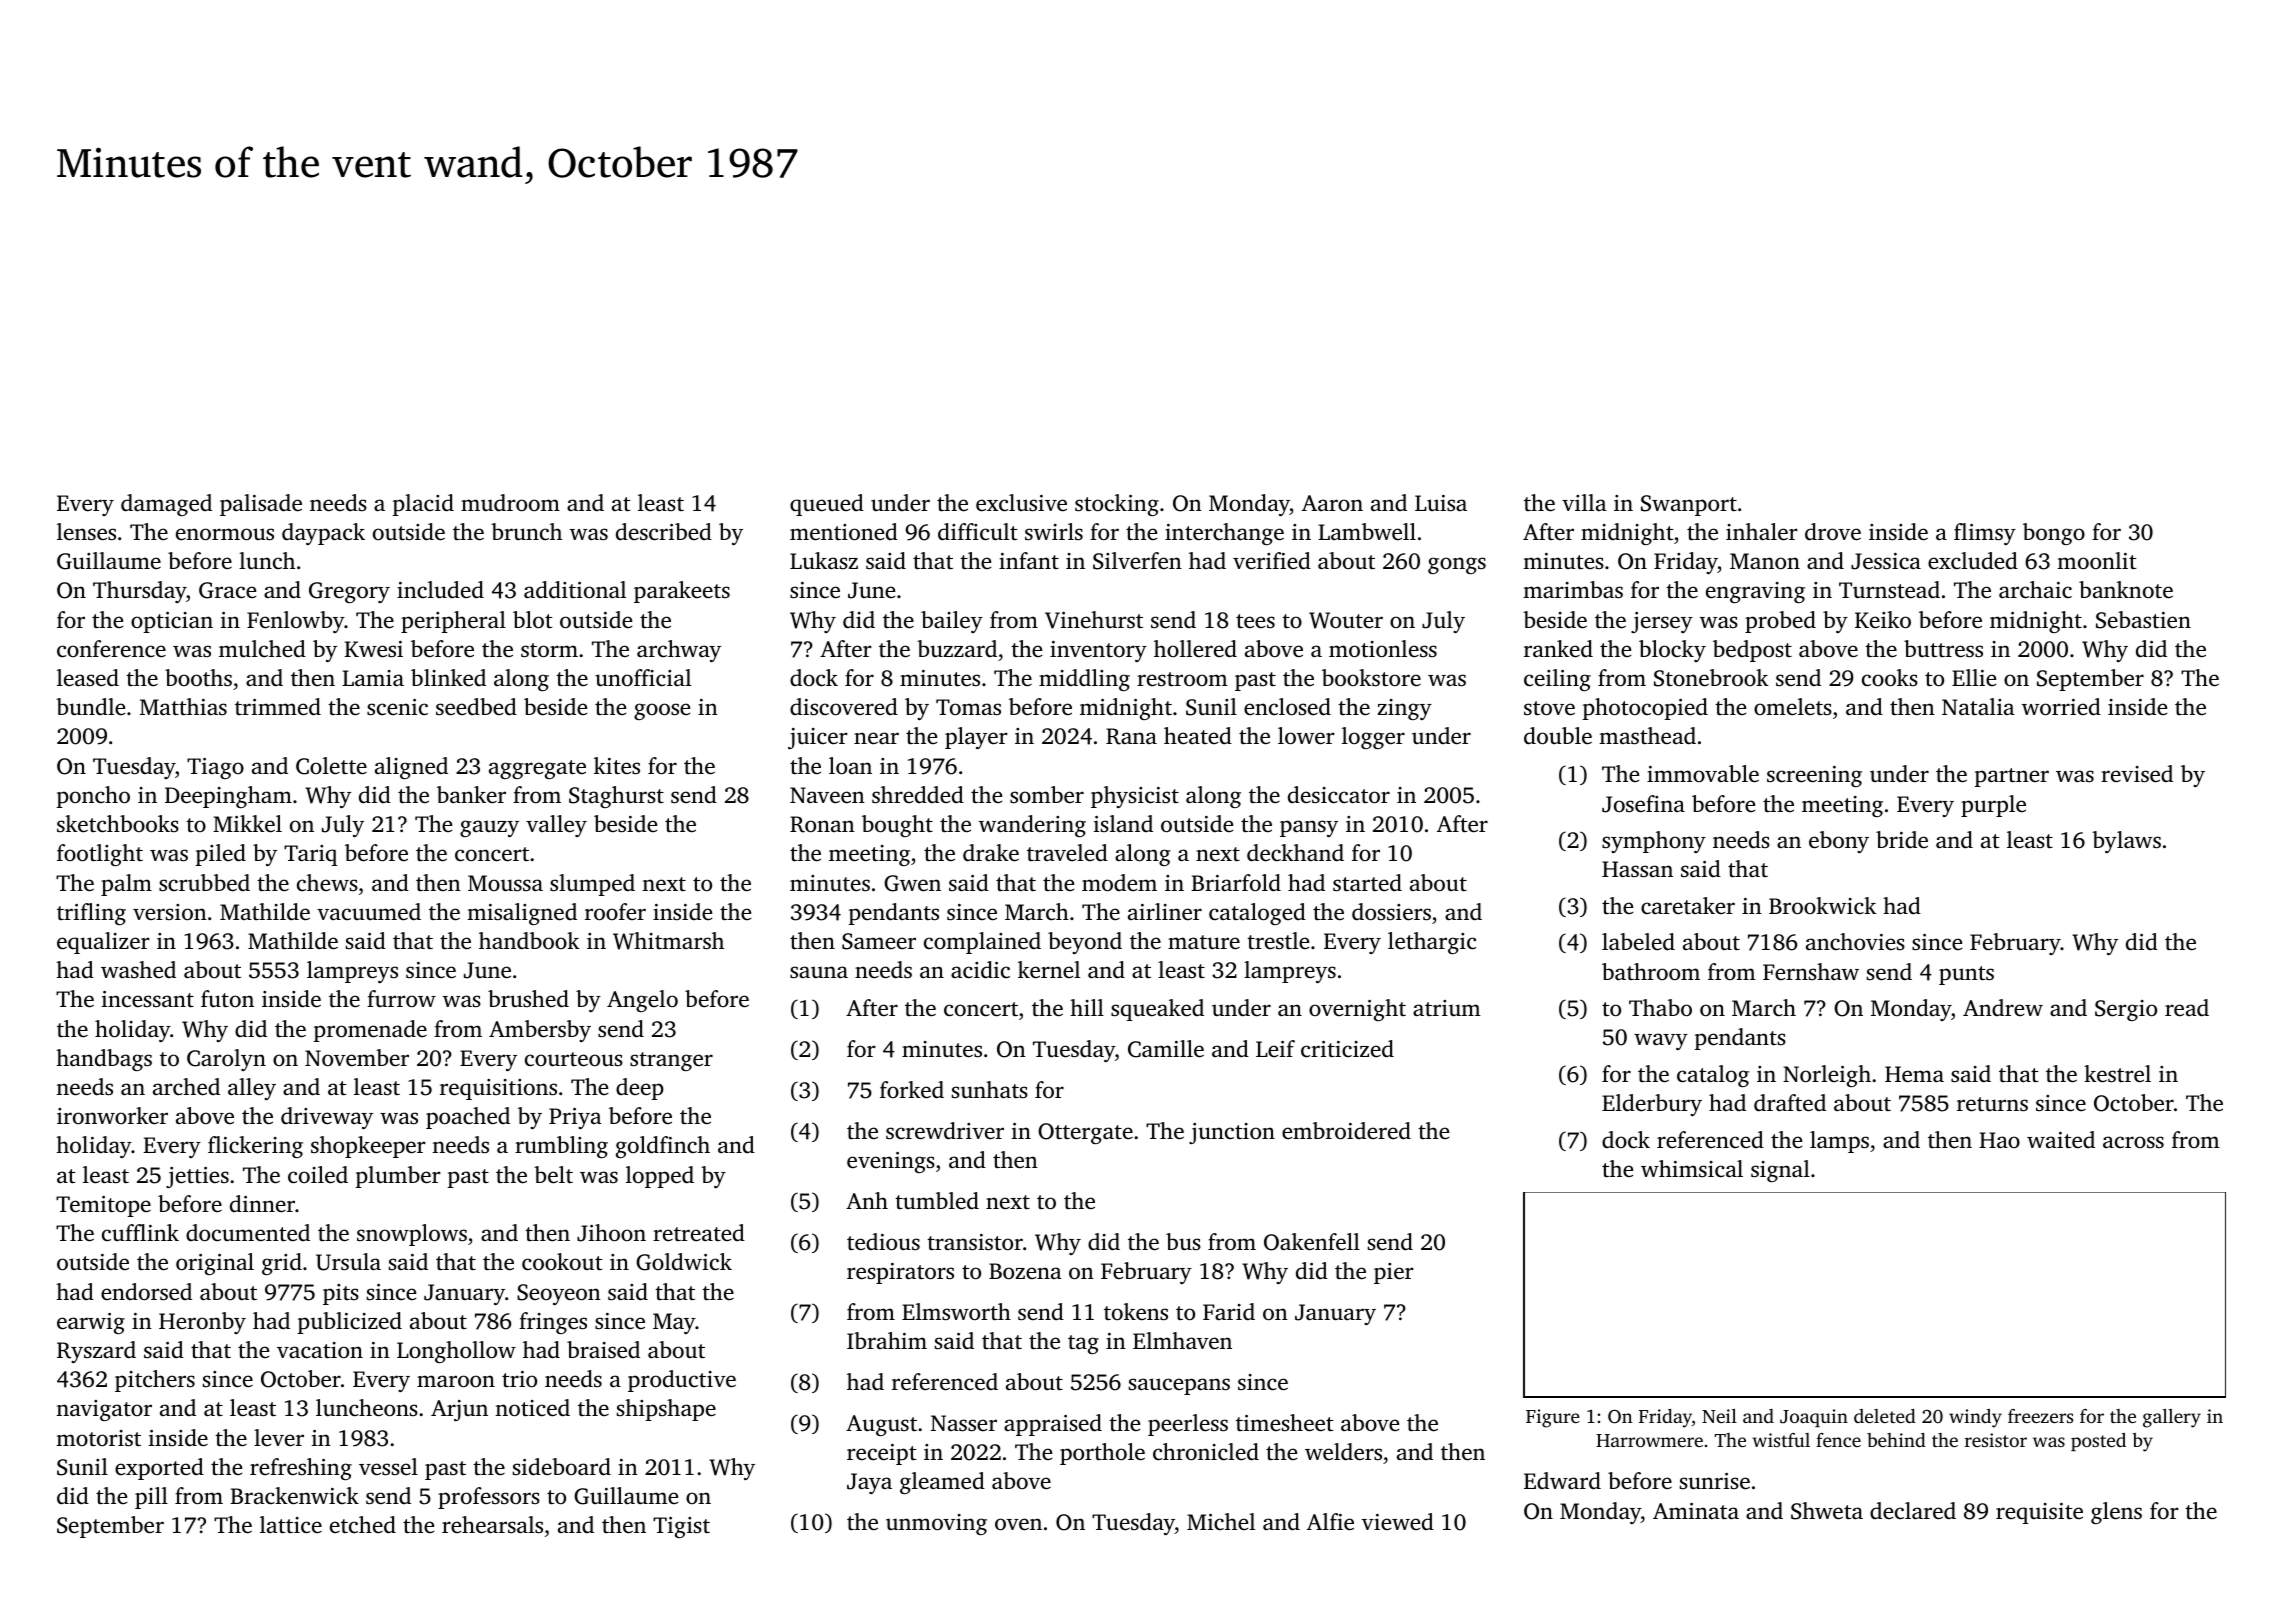 The height and width of the screenshot is (1614, 2282). What do you see at coordinates (1131, 736) in the screenshot?
I see `Rana` at bounding box center [1131, 736].
